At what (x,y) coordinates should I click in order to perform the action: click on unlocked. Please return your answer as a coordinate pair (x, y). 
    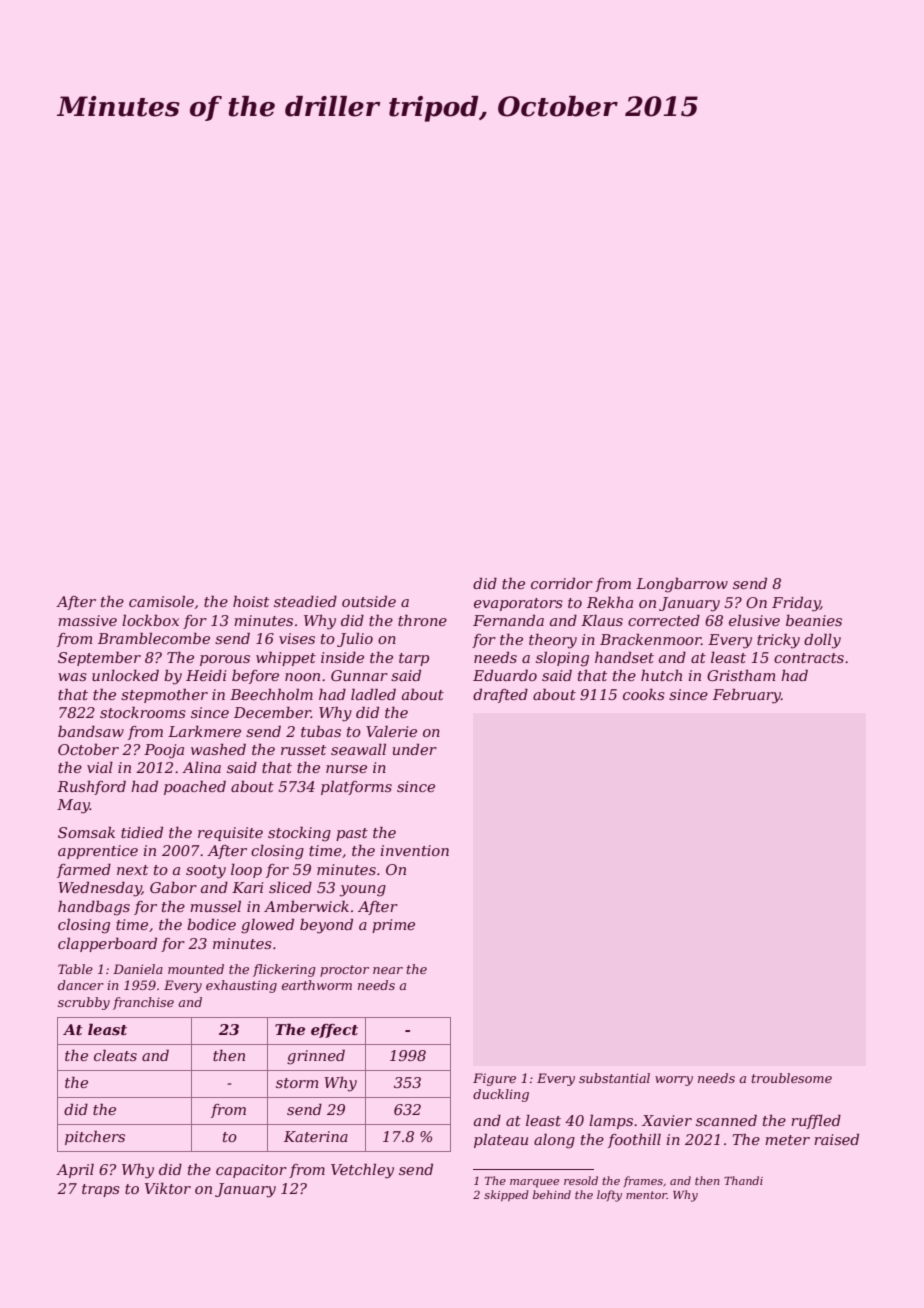
    Looking at the image, I should click on (125, 675).
